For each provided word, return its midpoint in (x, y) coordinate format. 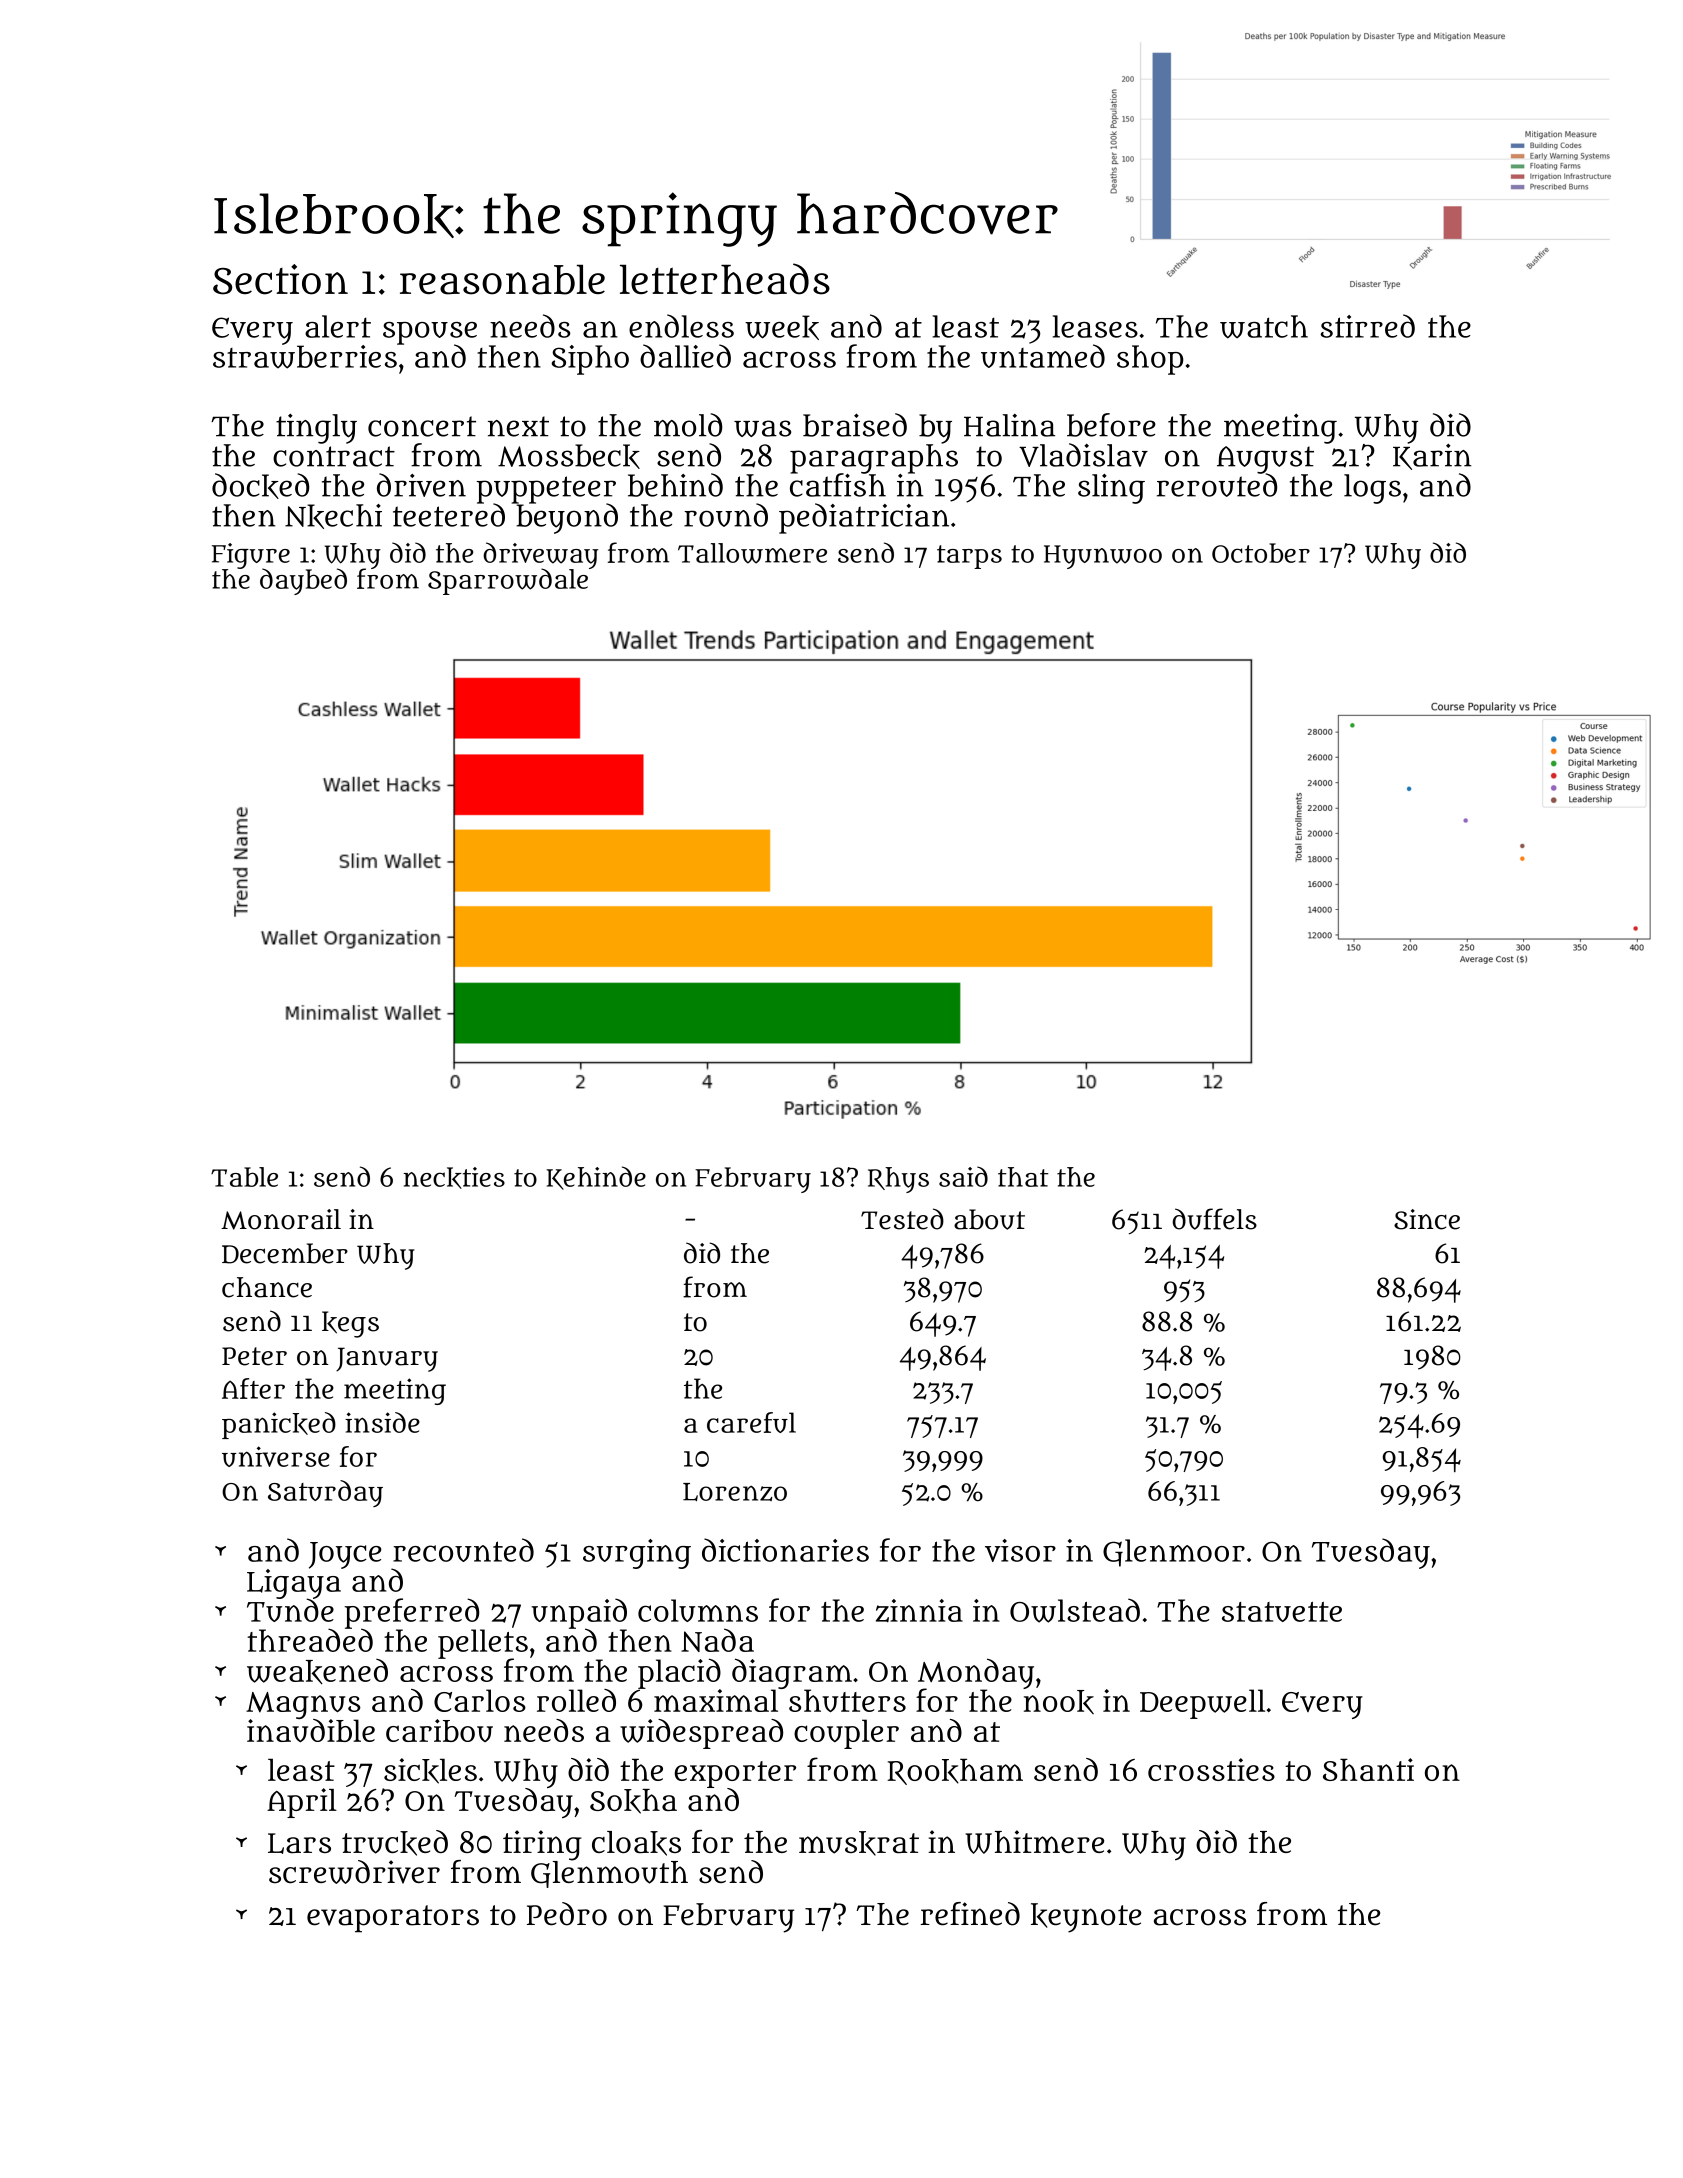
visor (1020, 1550)
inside (382, 1422)
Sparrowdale (508, 582)
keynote (1086, 1918)
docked (260, 486)
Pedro (567, 1914)
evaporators (393, 1918)
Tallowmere (752, 553)
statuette (1282, 1612)
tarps (969, 557)
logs (1372, 489)
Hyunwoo (1103, 557)
